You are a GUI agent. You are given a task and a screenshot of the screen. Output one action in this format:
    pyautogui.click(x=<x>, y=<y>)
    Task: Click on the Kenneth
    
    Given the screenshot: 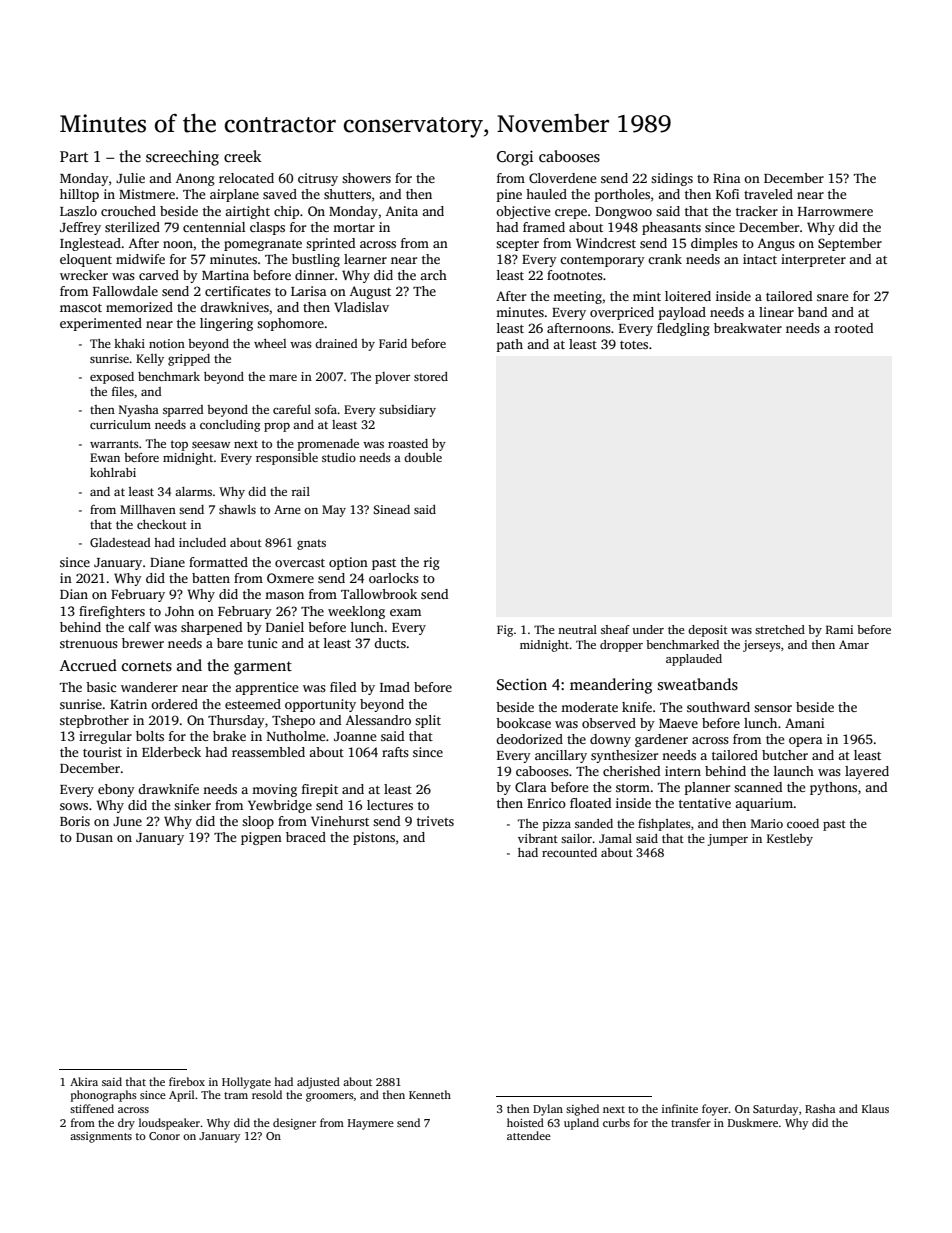 What is the action you would take?
    pyautogui.click(x=430, y=1094)
